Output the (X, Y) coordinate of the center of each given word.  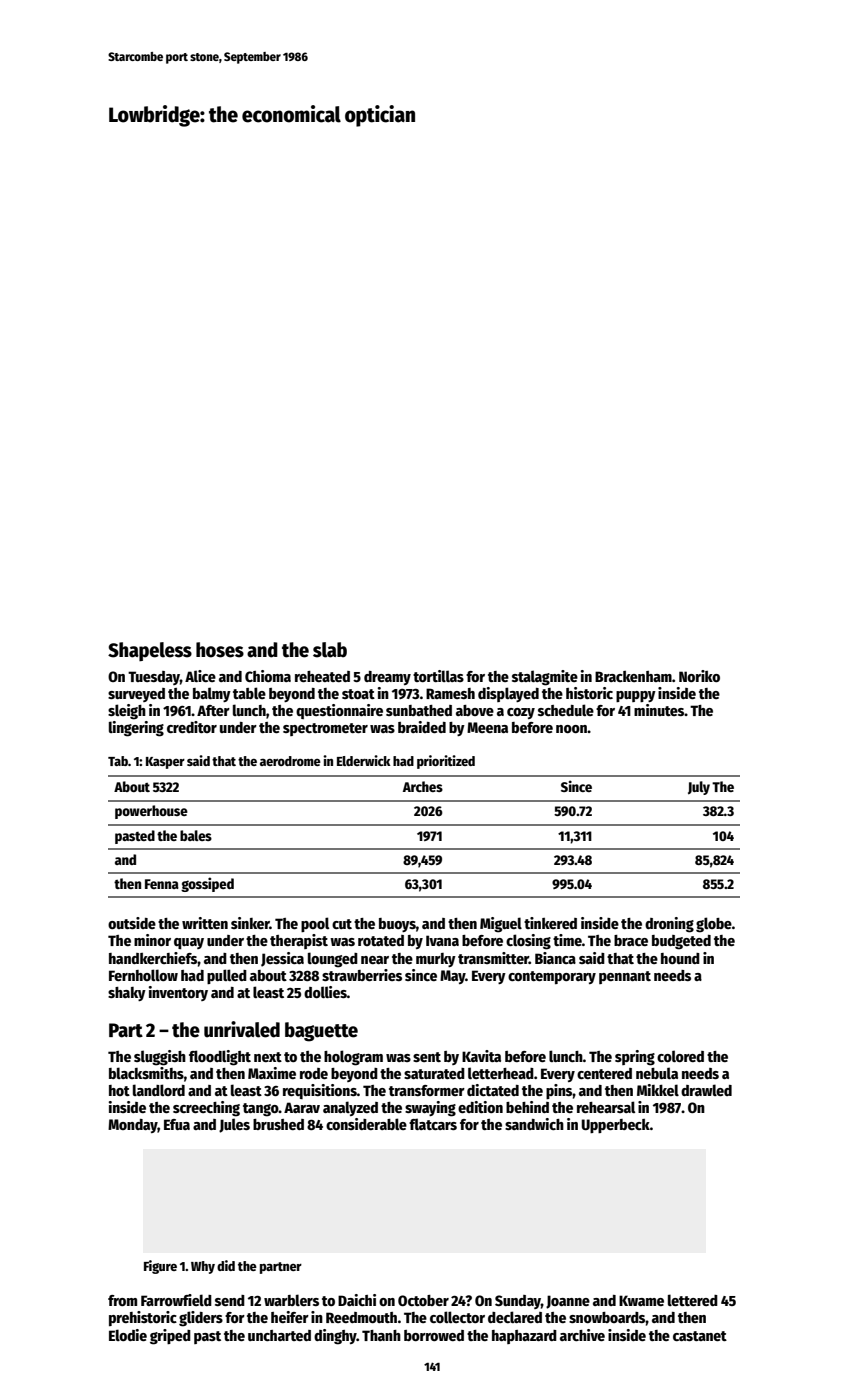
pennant (625, 977)
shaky (127, 994)
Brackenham (633, 676)
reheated (322, 676)
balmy (212, 694)
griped (170, 1337)
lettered (693, 1300)
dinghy (335, 1337)
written (205, 923)
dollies (325, 992)
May (452, 977)
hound (680, 958)
